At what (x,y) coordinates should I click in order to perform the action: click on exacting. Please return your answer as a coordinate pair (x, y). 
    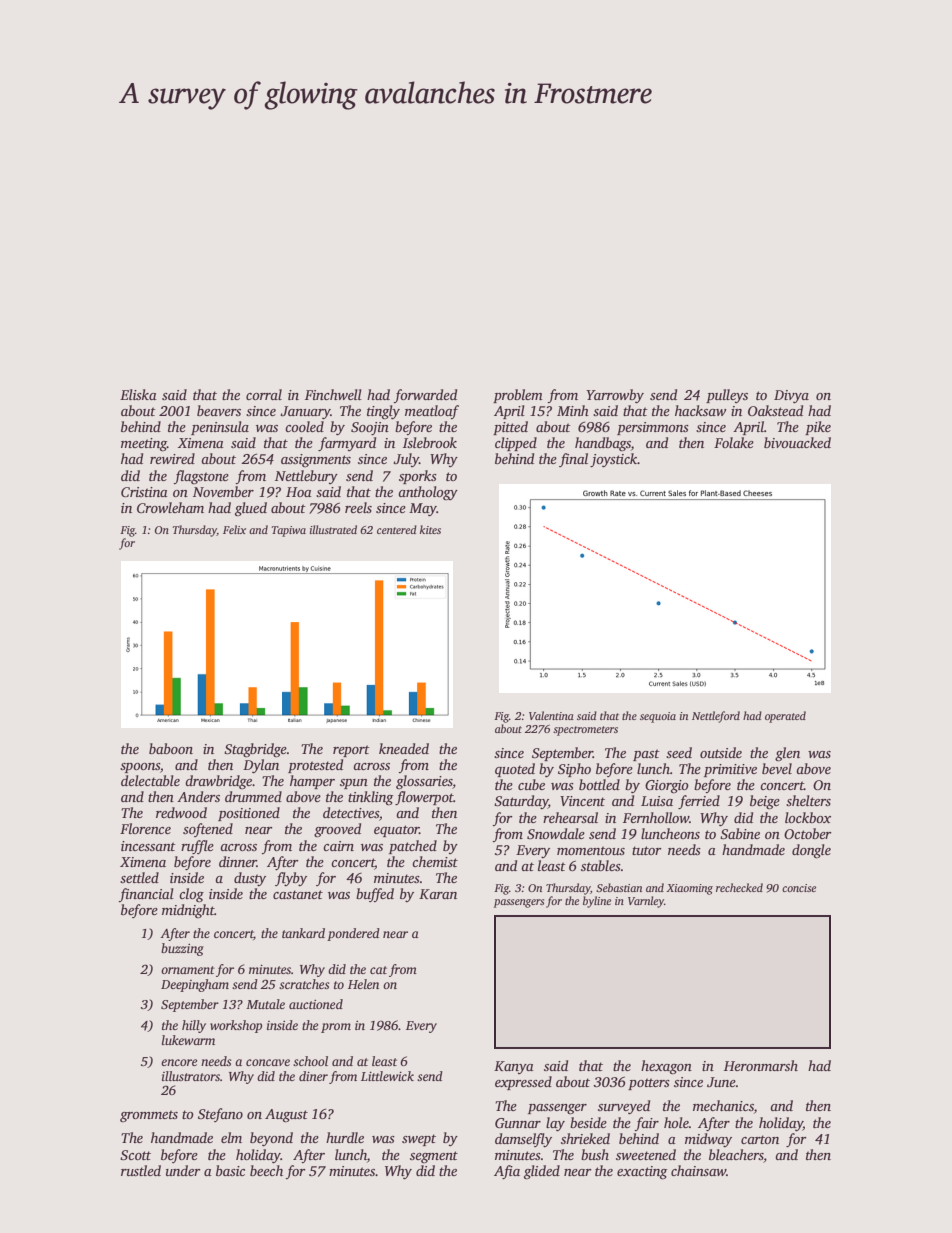
    Looking at the image, I should click on (642, 1173).
